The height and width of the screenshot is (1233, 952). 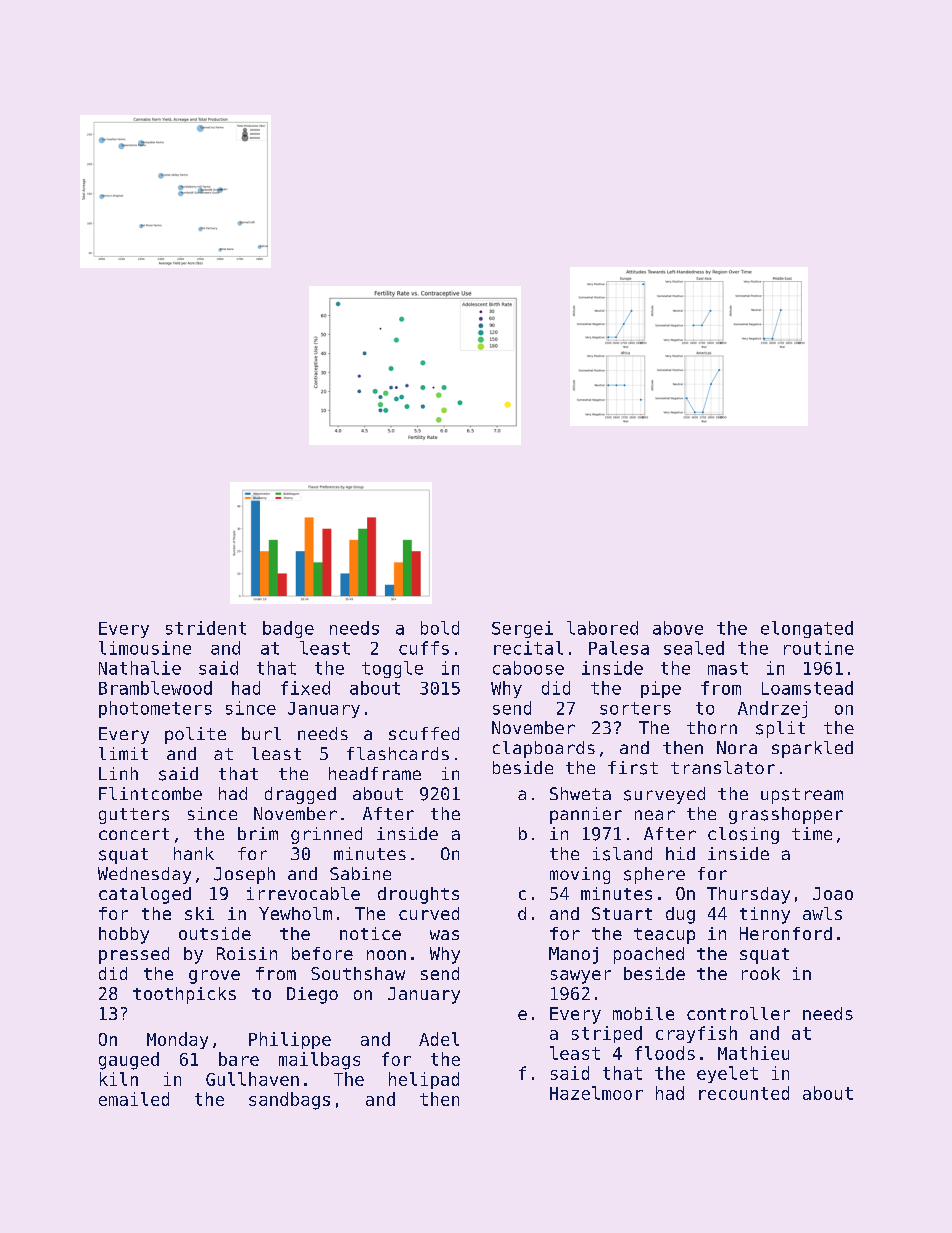 What do you see at coordinates (214, 977) in the screenshot?
I see `grove` at bounding box center [214, 977].
